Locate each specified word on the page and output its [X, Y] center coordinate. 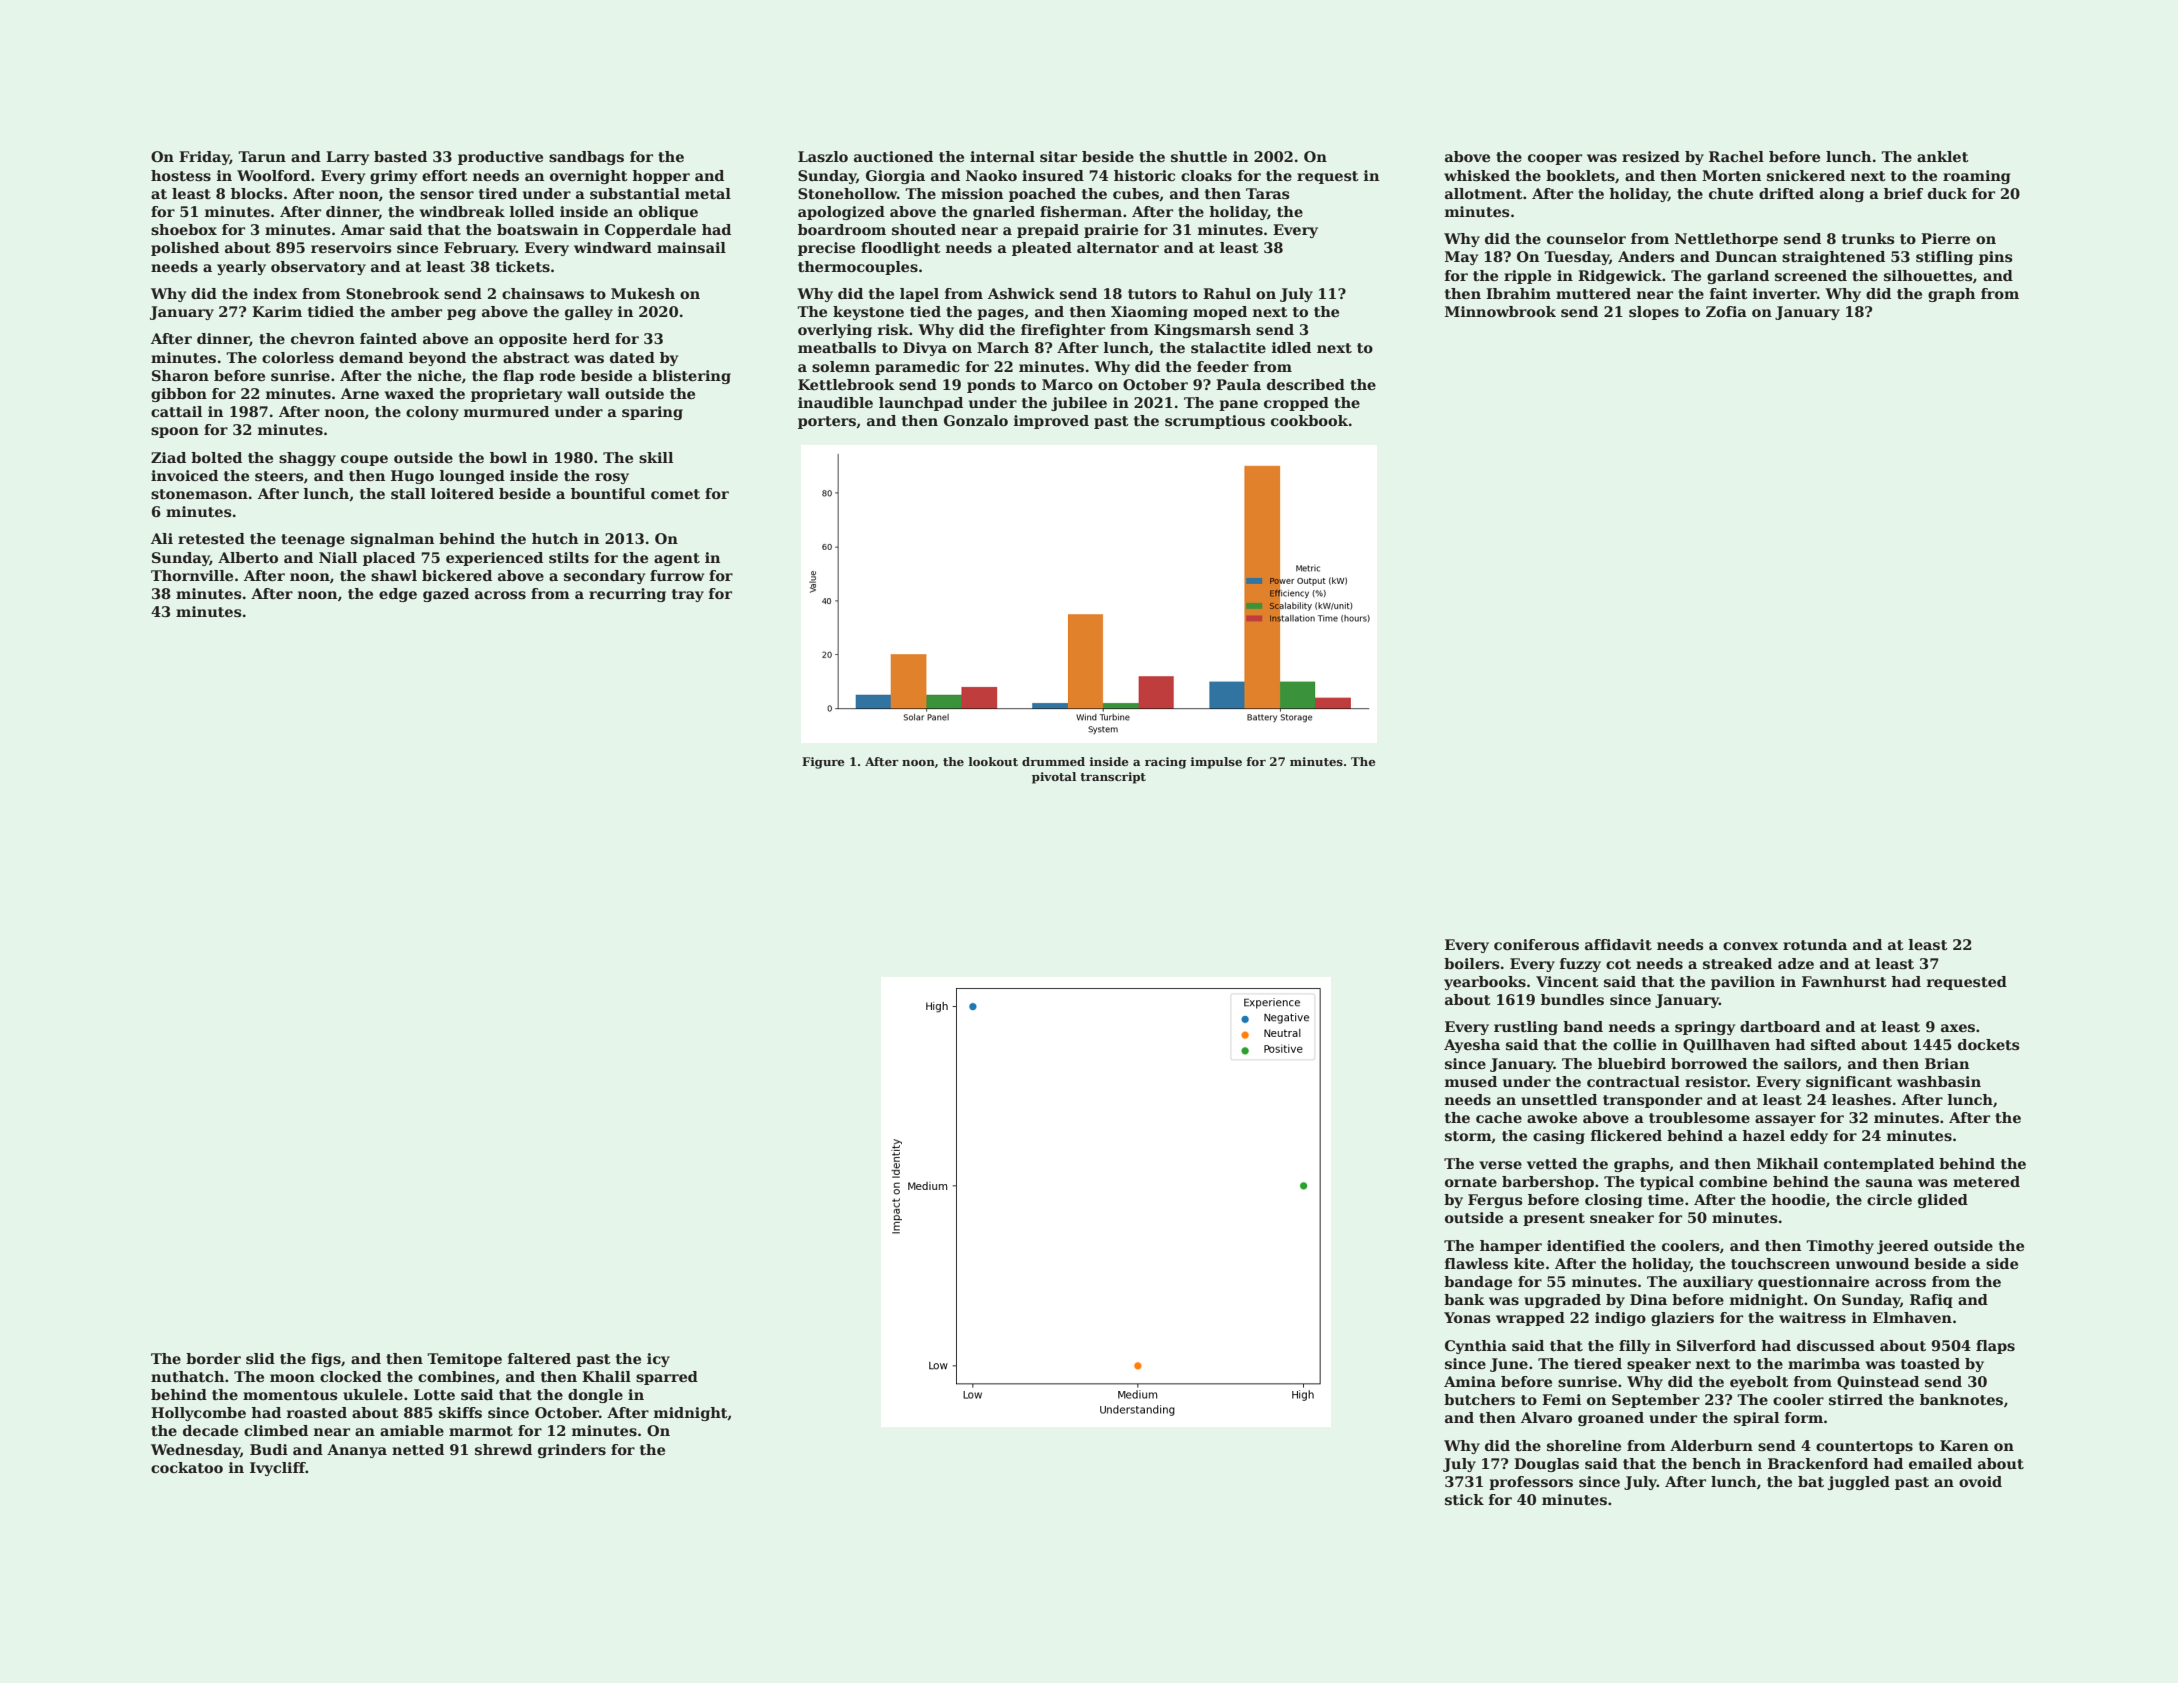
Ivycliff [278, 1469]
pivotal [1054, 778]
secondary [604, 577]
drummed [1053, 761]
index [275, 293]
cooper [1555, 159]
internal [1002, 156]
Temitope [464, 1360]
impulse [1216, 763]
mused [1471, 1081]
